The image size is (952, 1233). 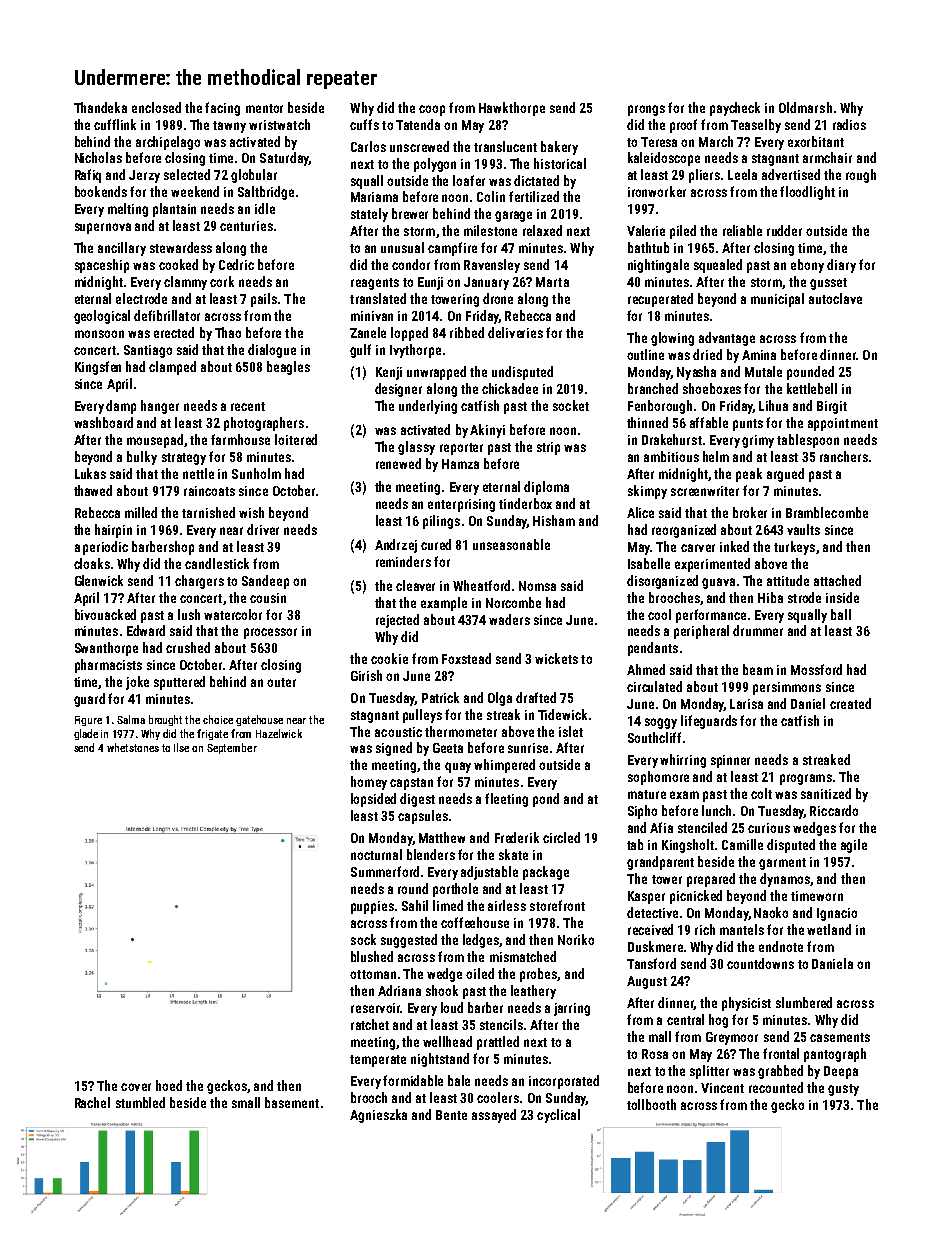 What do you see at coordinates (140, 1102) in the page?
I see `stumbled` at bounding box center [140, 1102].
